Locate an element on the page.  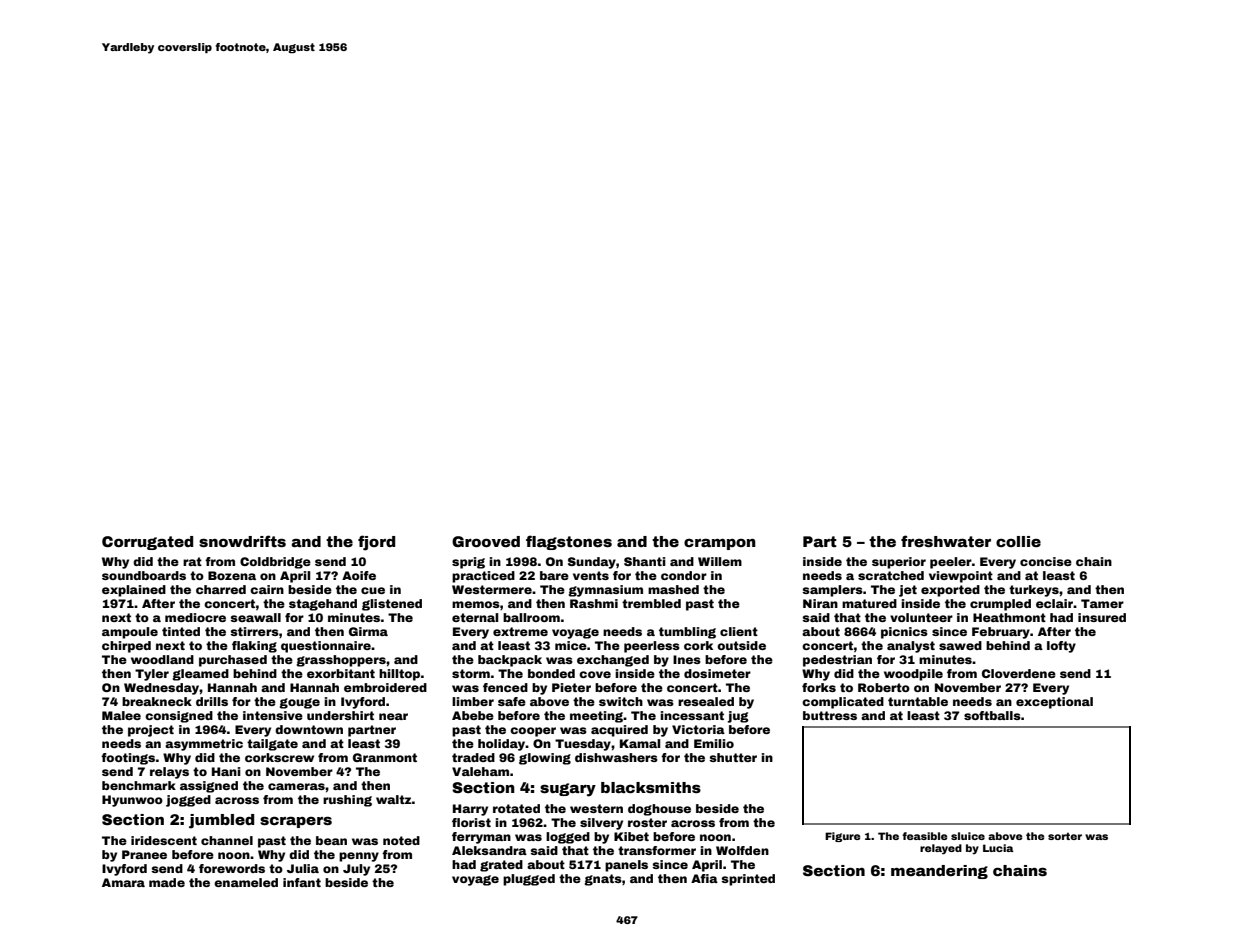
memos is located at coordinates (476, 604).
